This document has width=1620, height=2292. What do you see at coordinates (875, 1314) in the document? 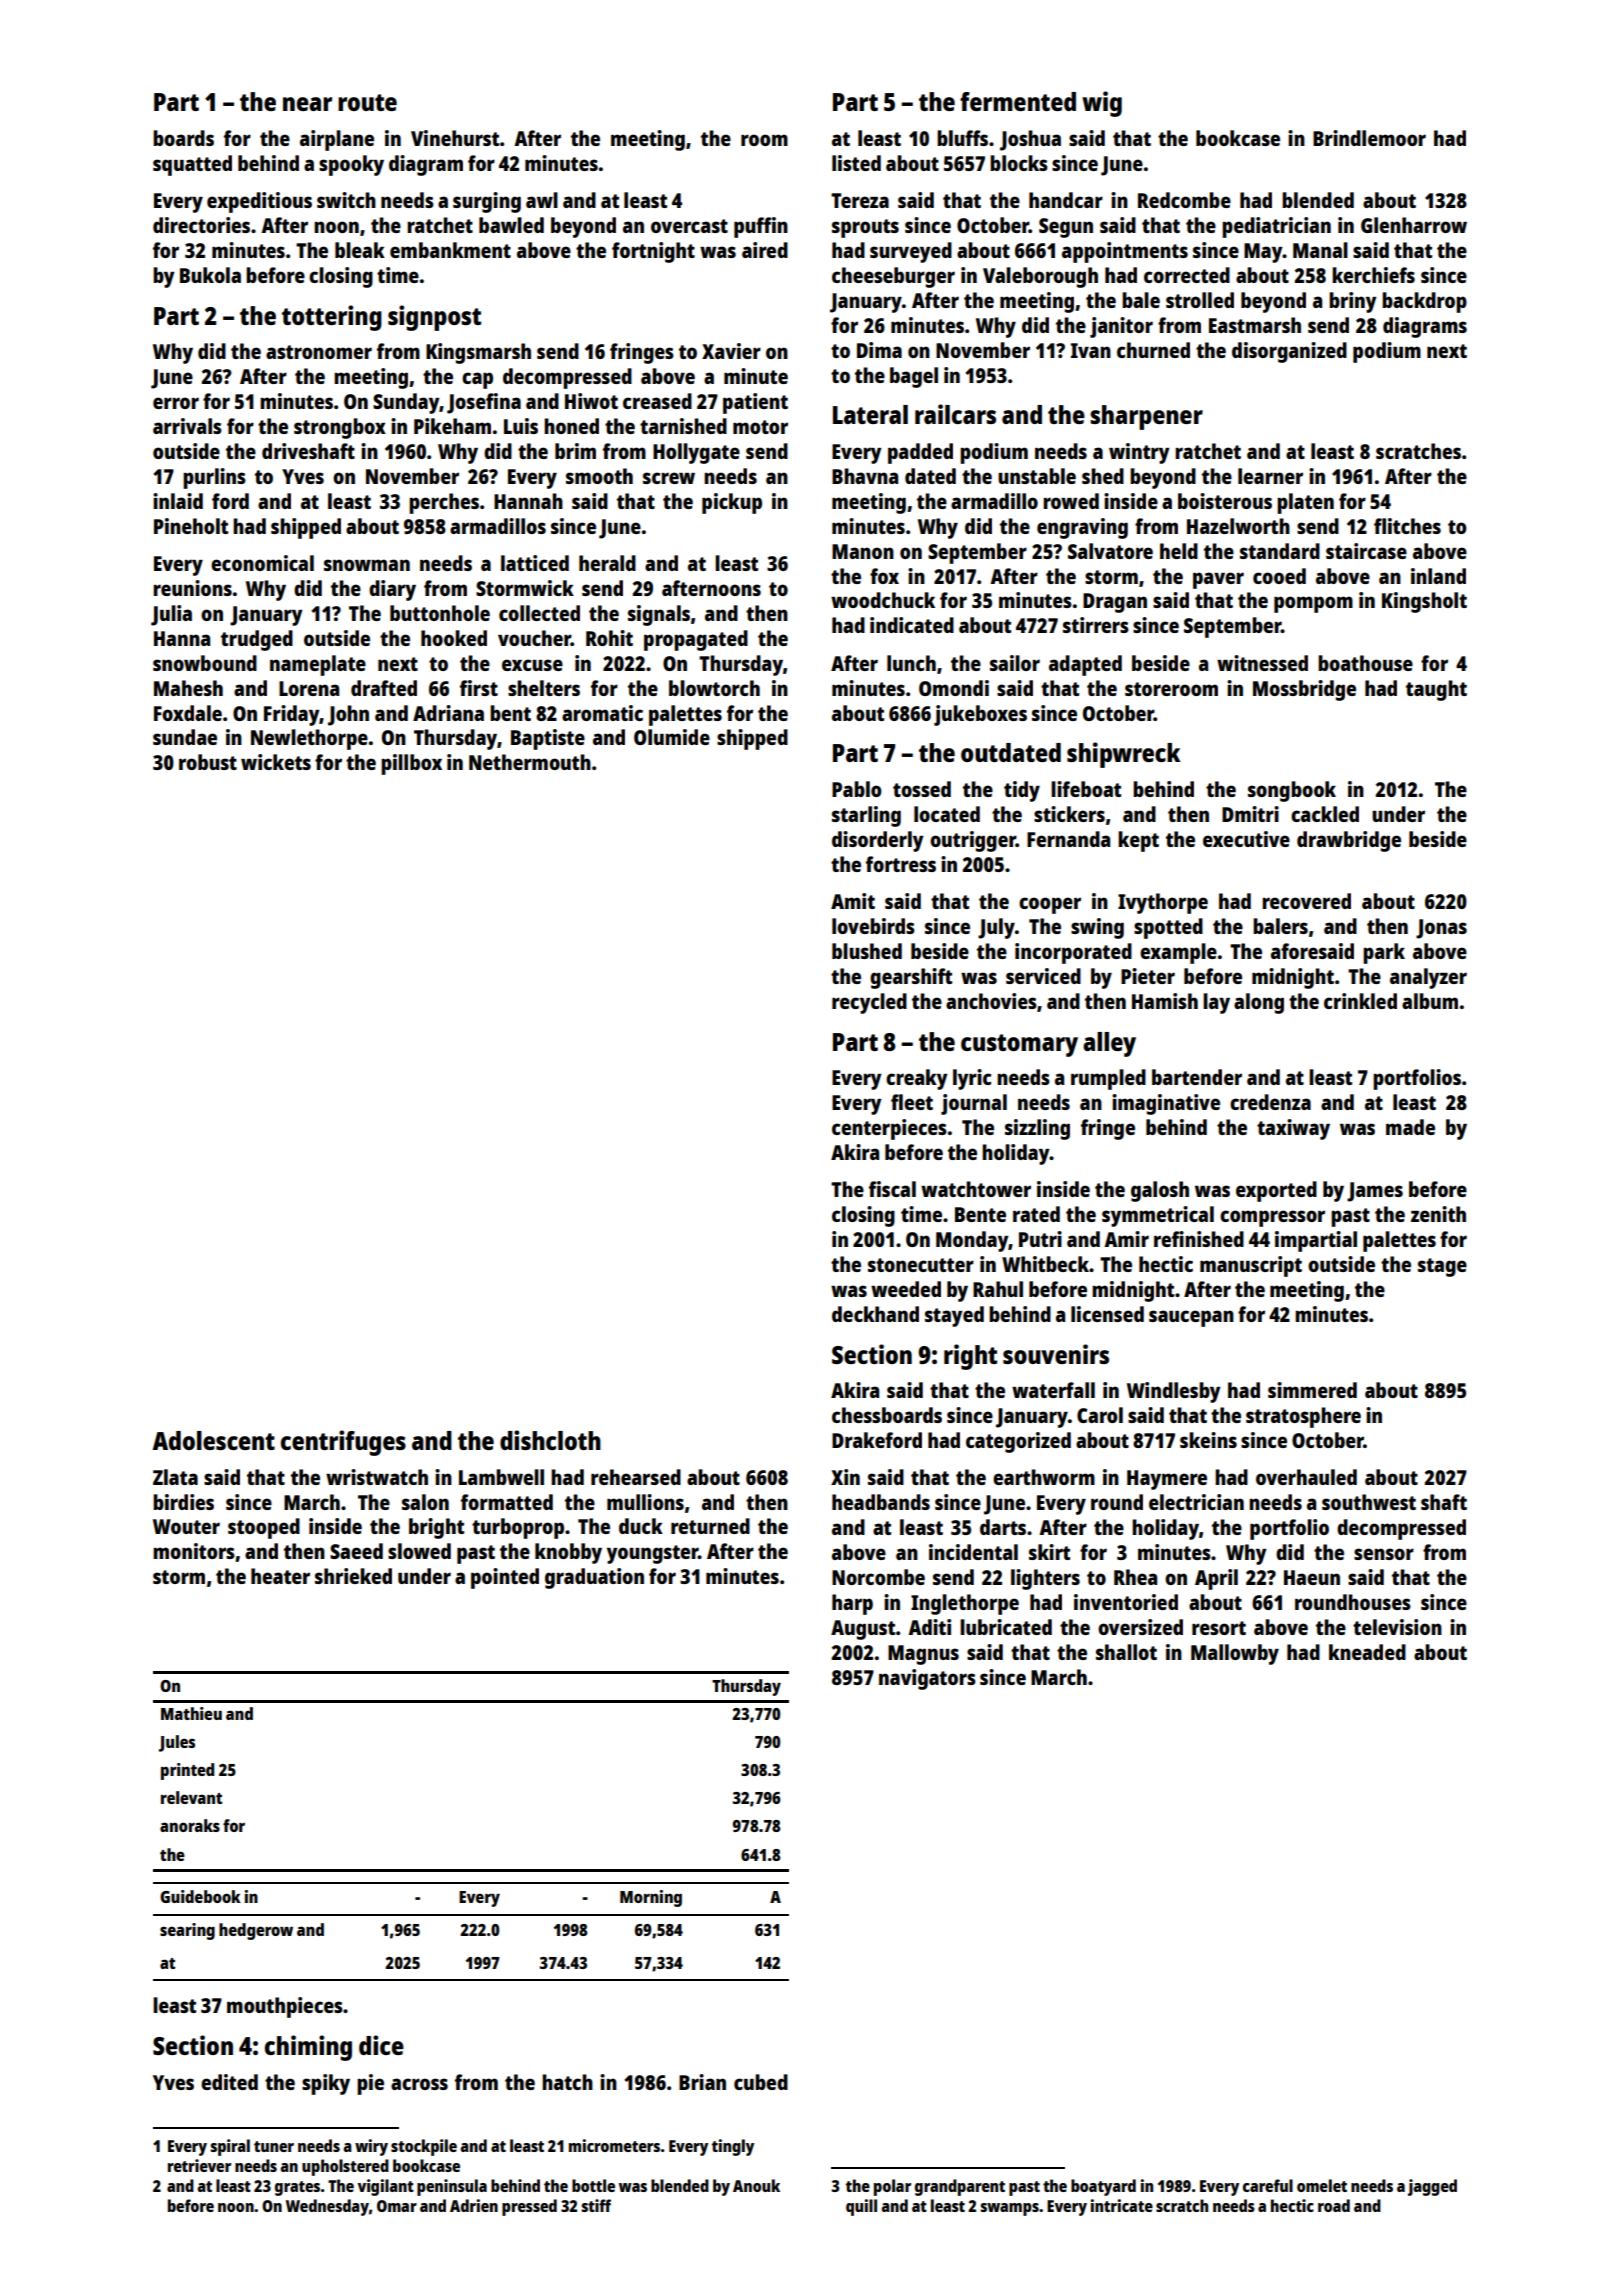
I see `deckhand` at bounding box center [875, 1314].
